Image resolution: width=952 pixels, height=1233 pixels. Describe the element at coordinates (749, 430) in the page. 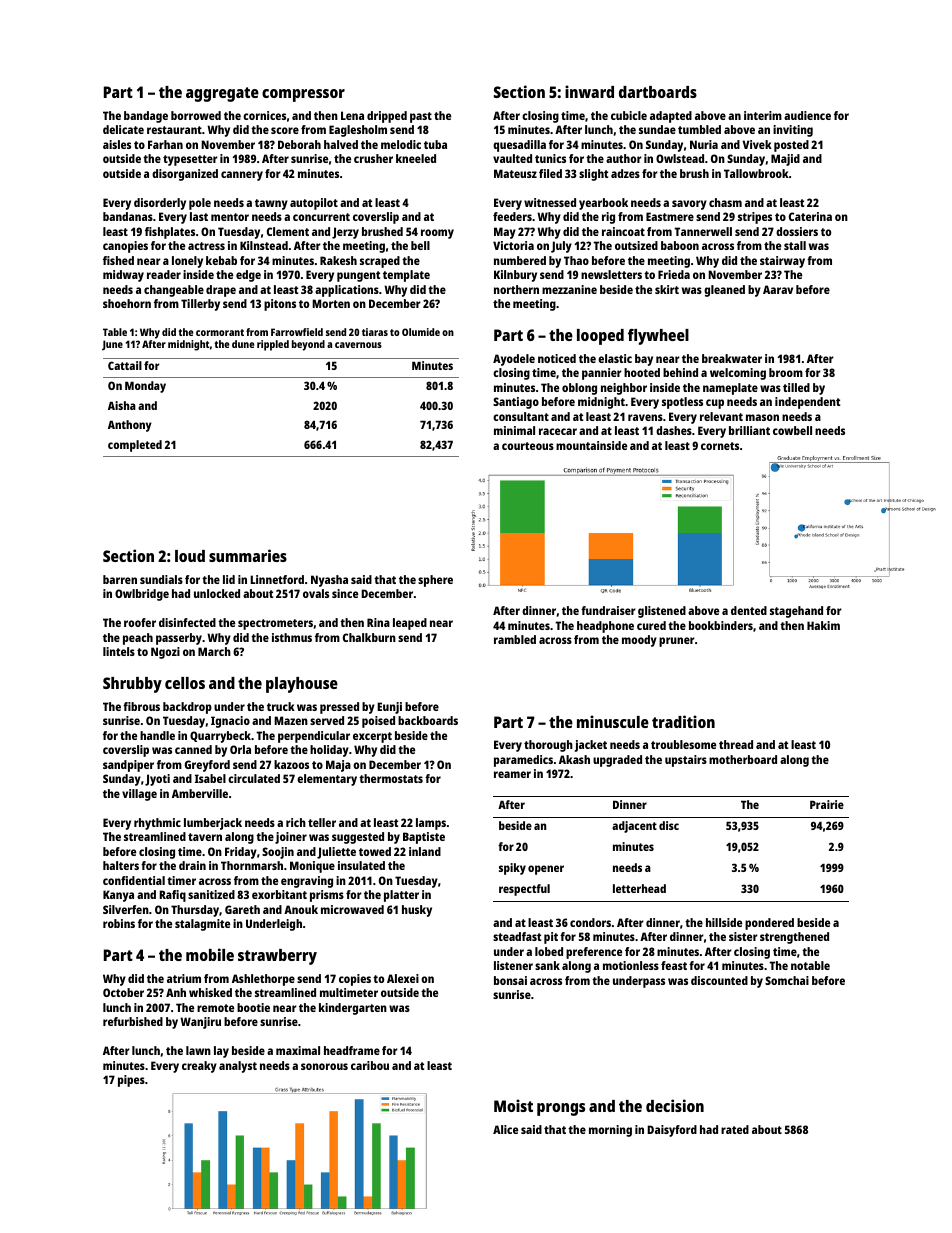

I see `brilliant` at that location.
